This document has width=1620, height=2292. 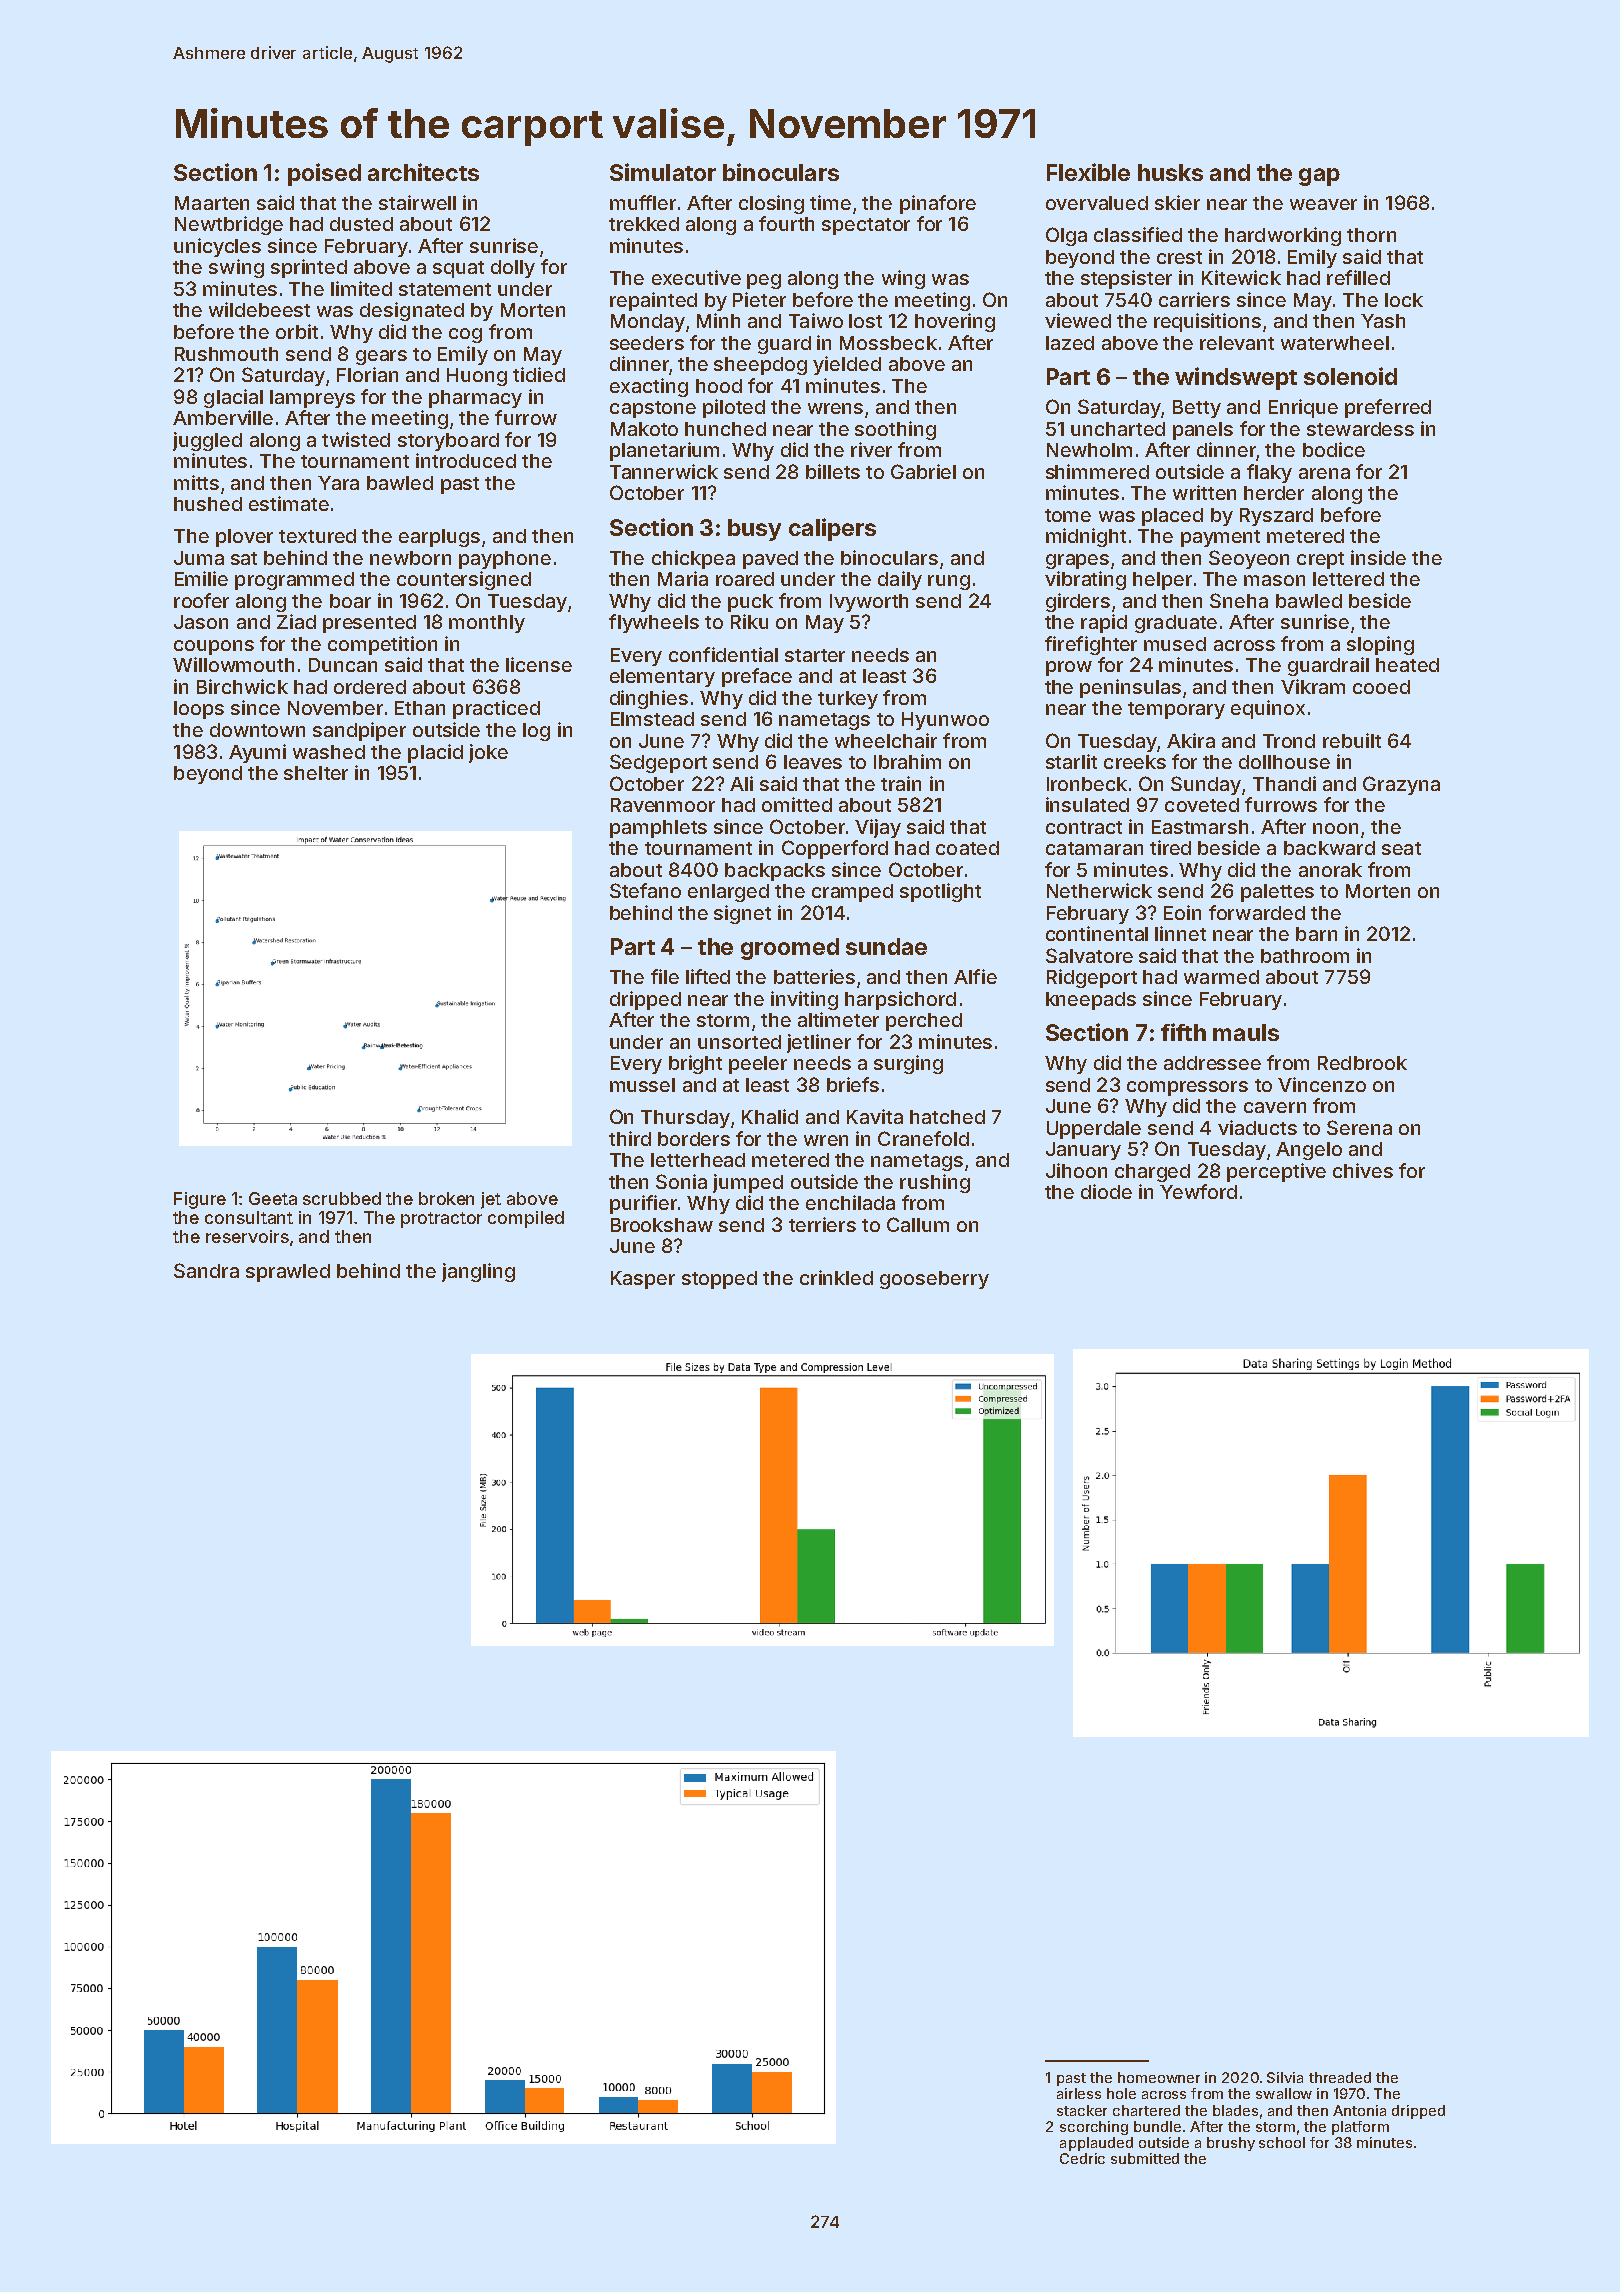 I want to click on spotlight, so click(x=940, y=892).
